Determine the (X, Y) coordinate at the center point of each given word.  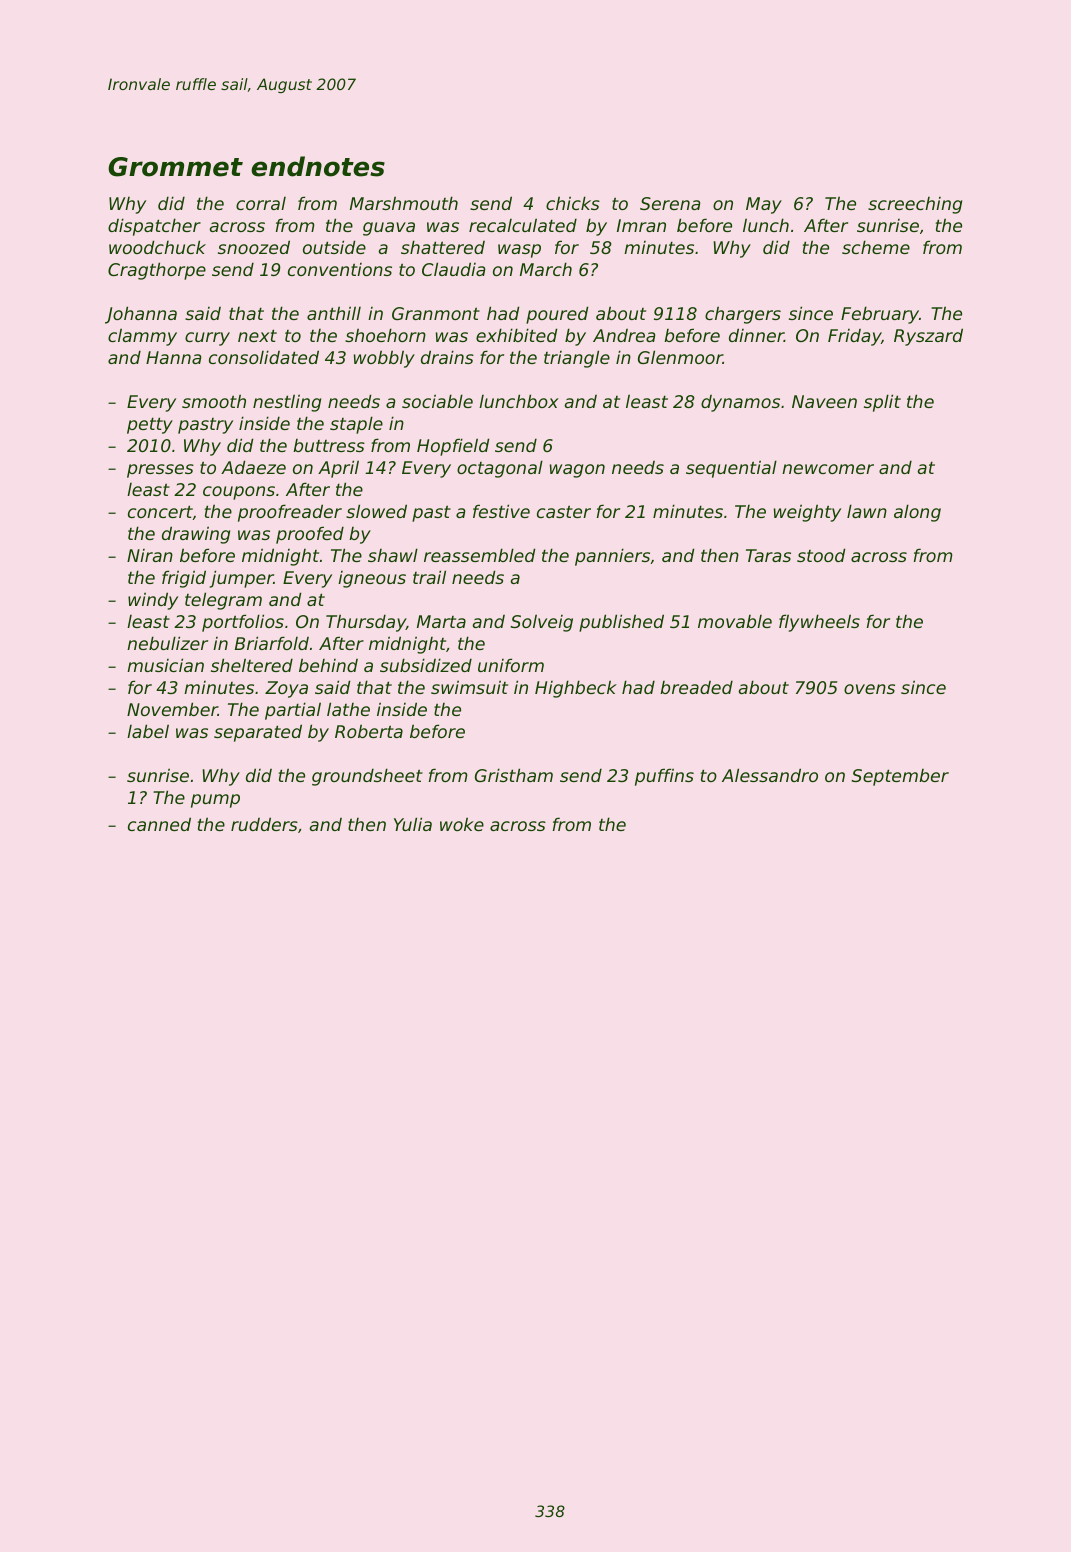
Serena (670, 203)
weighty (807, 513)
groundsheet (367, 777)
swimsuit (469, 687)
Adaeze (253, 467)
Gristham (514, 775)
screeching (915, 205)
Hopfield (453, 447)
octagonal (500, 469)
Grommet (175, 167)
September (900, 777)
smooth (214, 401)
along (917, 513)
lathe (348, 709)
